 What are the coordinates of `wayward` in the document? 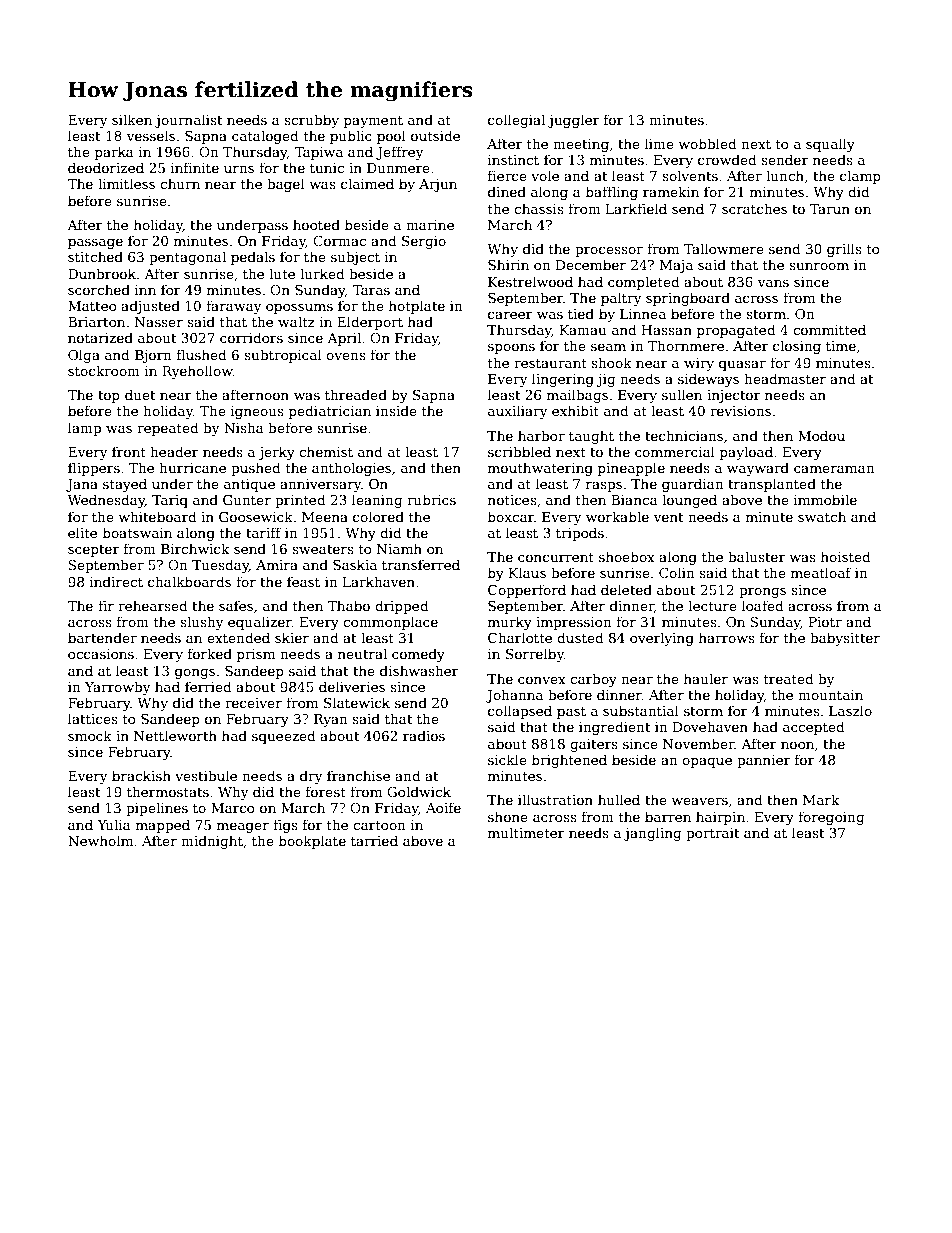 It's located at (758, 469).
